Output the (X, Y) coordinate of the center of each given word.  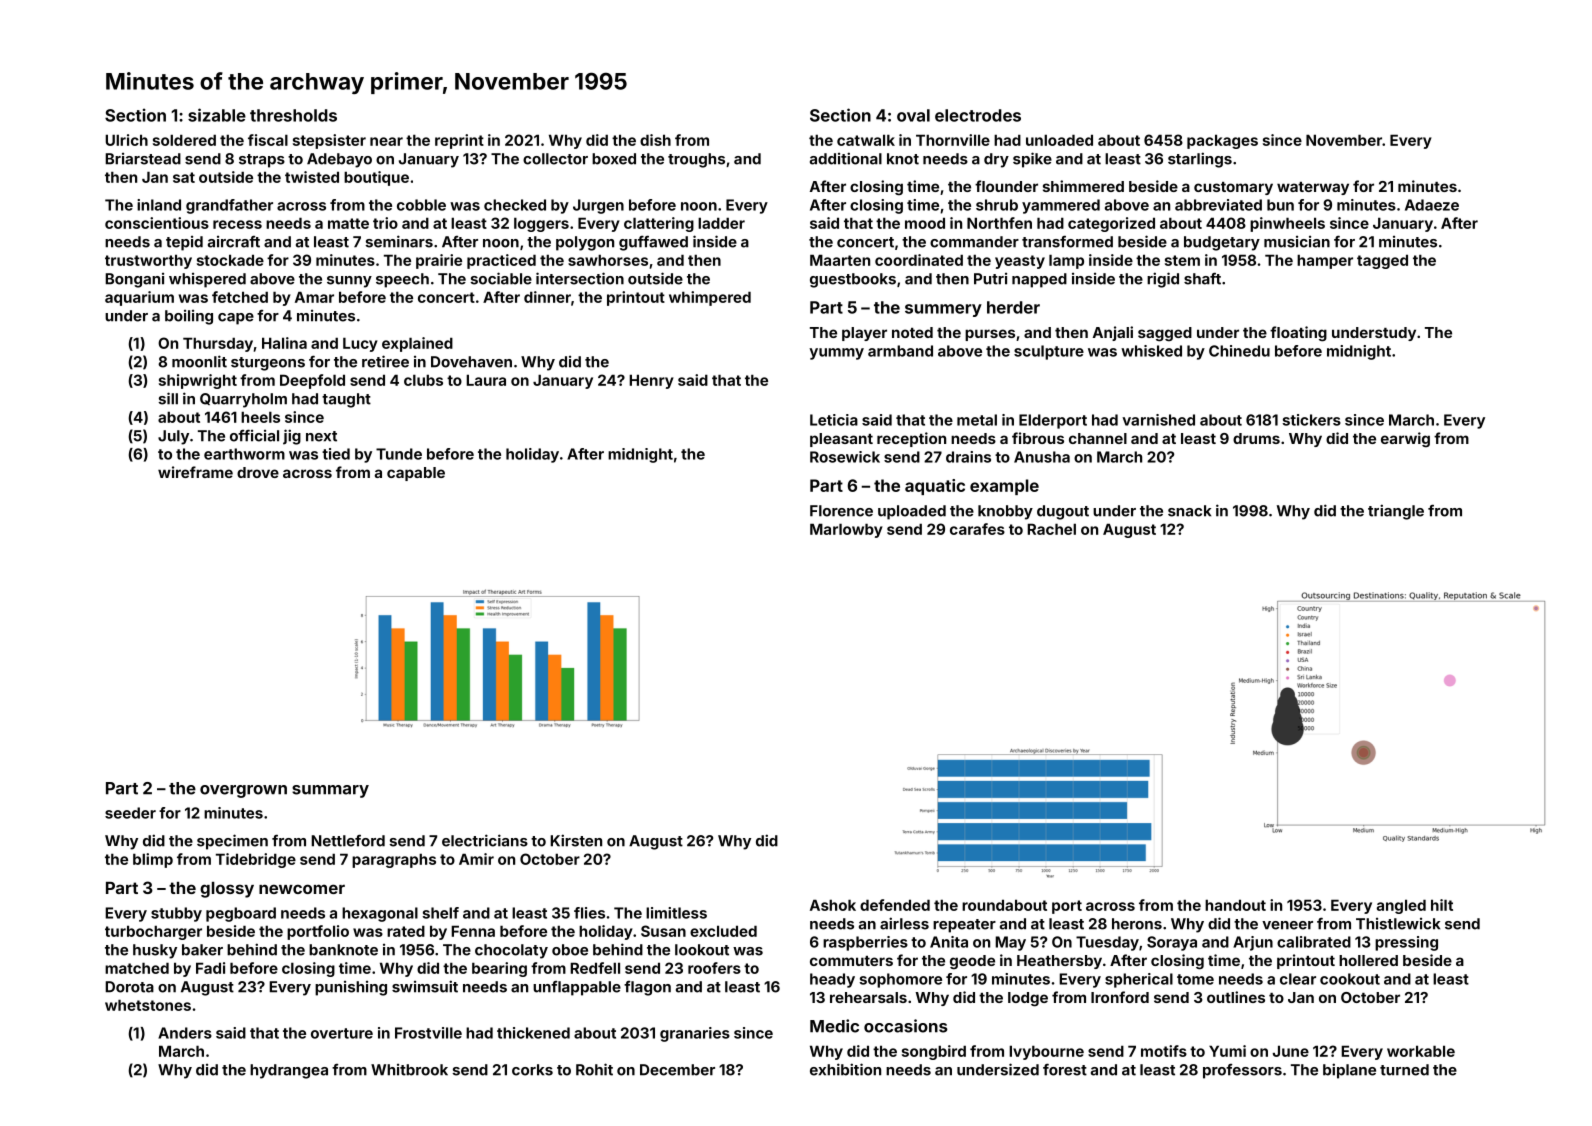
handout (1235, 905)
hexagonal (380, 914)
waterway (1313, 188)
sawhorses (608, 260)
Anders (185, 1033)
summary (330, 791)
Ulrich (126, 140)
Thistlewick (1398, 924)
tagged (1382, 261)
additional (846, 158)
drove (258, 472)
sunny (349, 282)
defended (895, 905)
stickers (1311, 420)
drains (968, 457)
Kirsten (576, 840)
